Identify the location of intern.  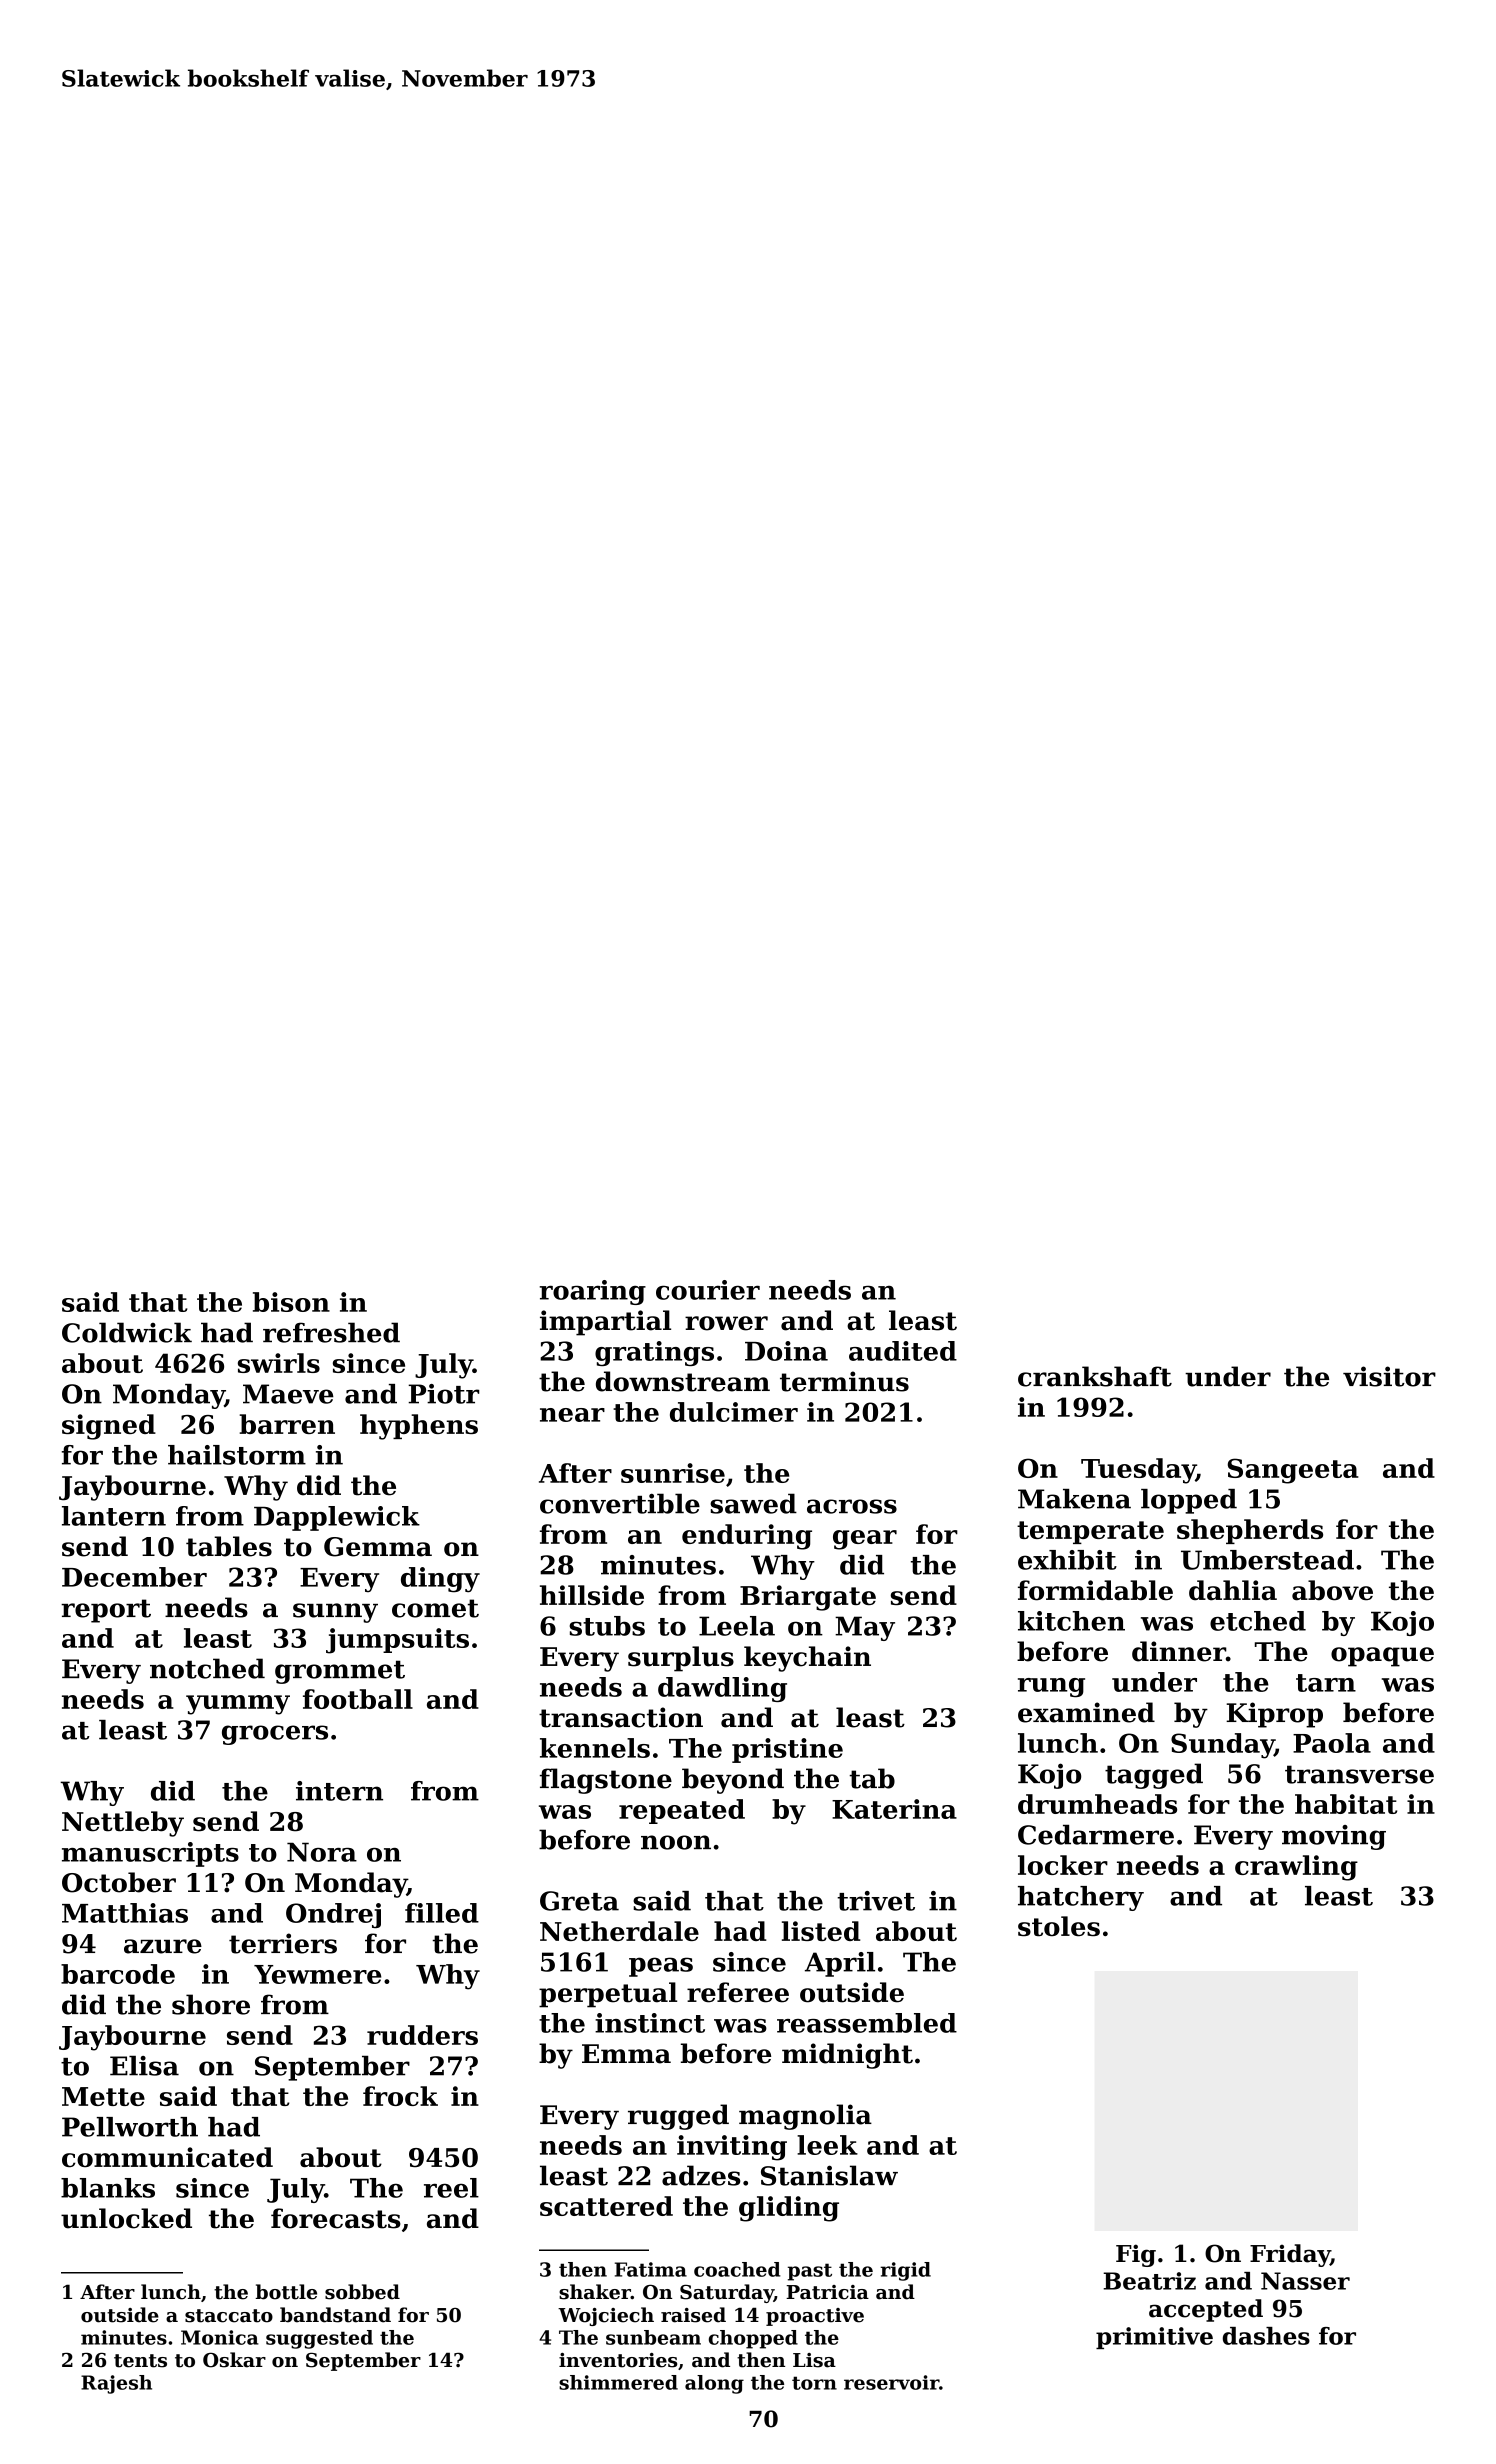
(339, 1791).
